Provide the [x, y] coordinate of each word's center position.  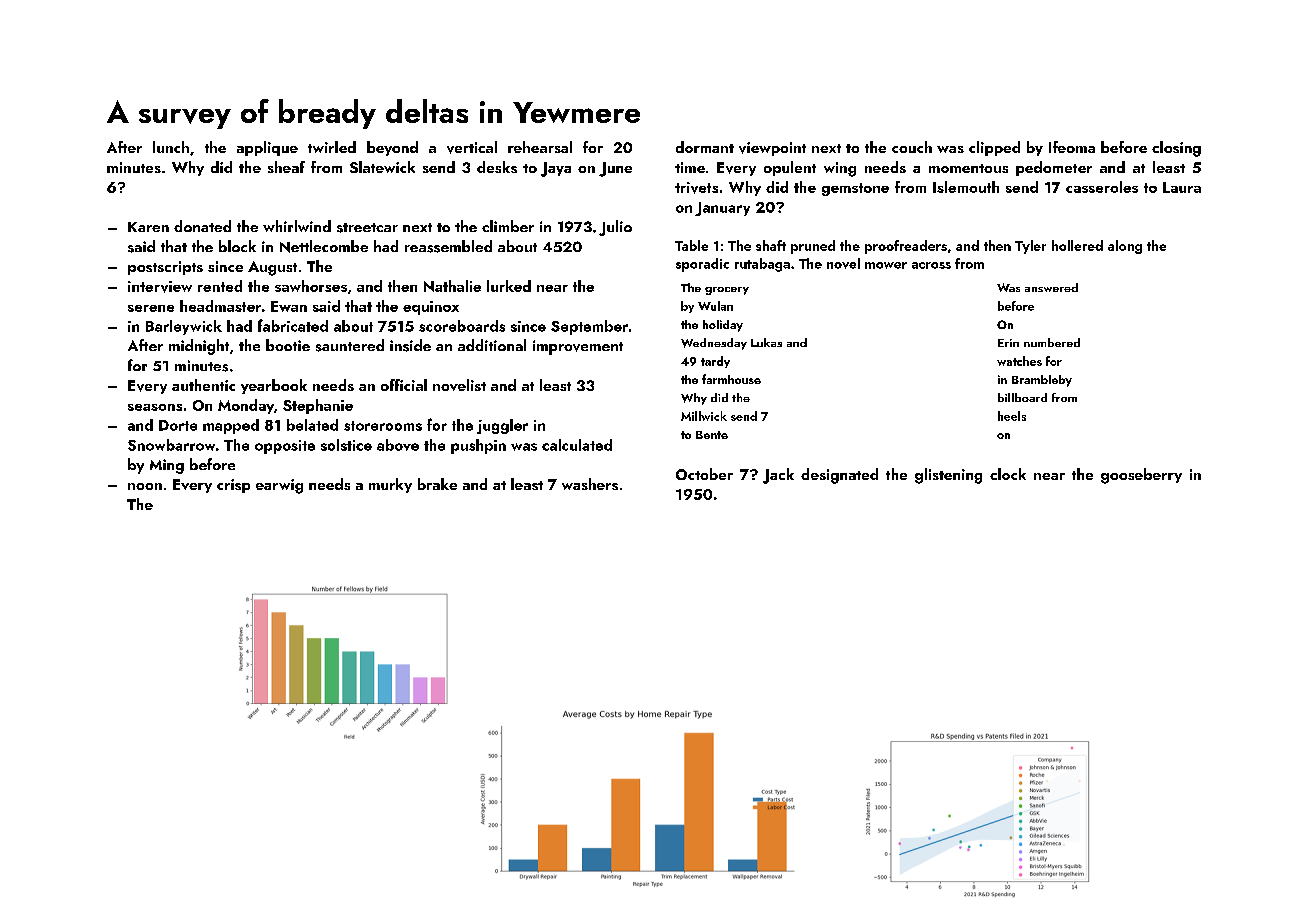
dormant [705, 147]
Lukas [766, 342]
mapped [231, 426]
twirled [332, 147]
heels [1012, 416]
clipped [994, 148]
